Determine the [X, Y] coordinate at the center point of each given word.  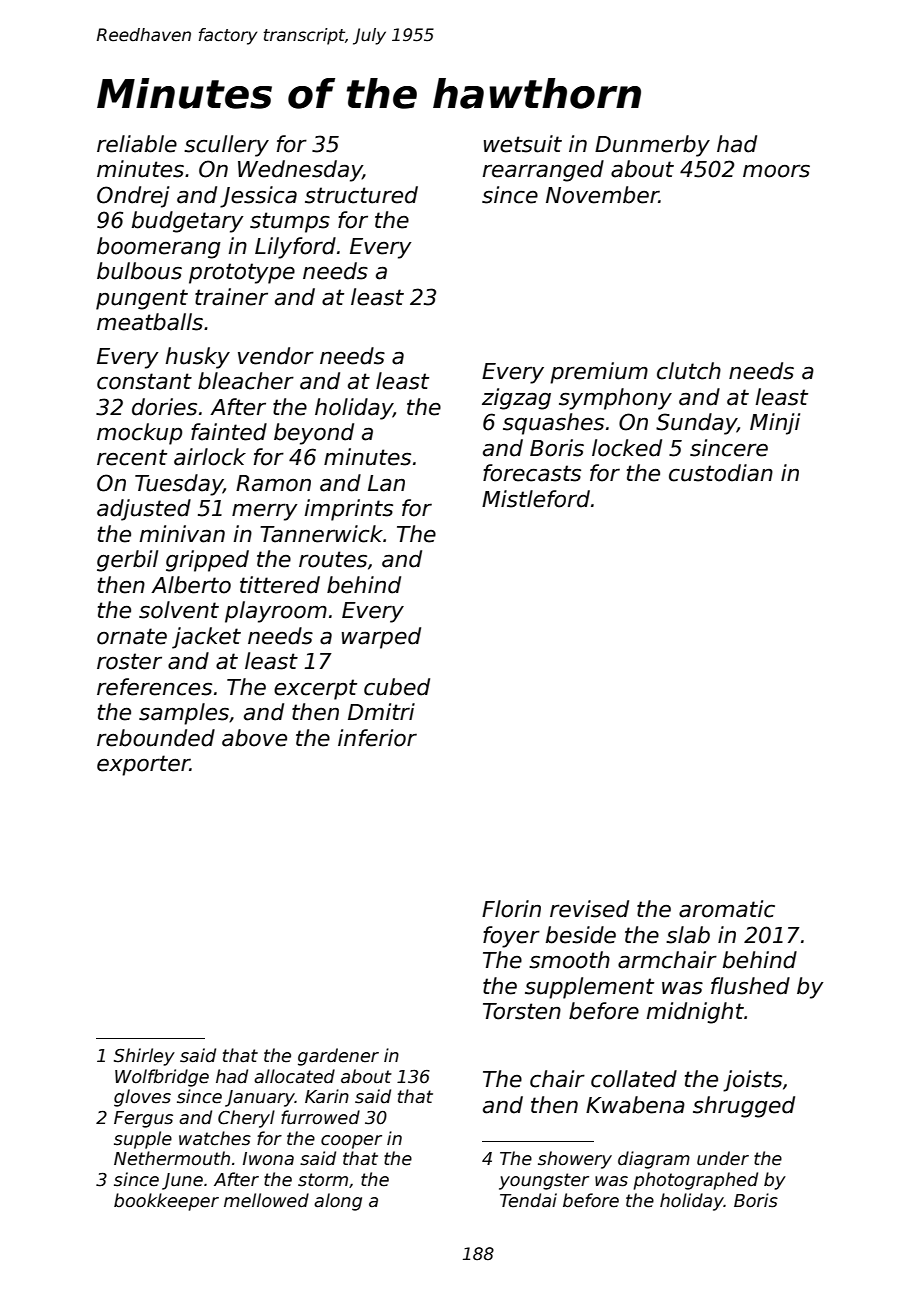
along [338, 1202]
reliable [137, 144]
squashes [553, 424]
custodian [721, 473]
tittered [280, 585]
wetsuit [523, 144]
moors [776, 171]
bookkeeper [166, 1202]
